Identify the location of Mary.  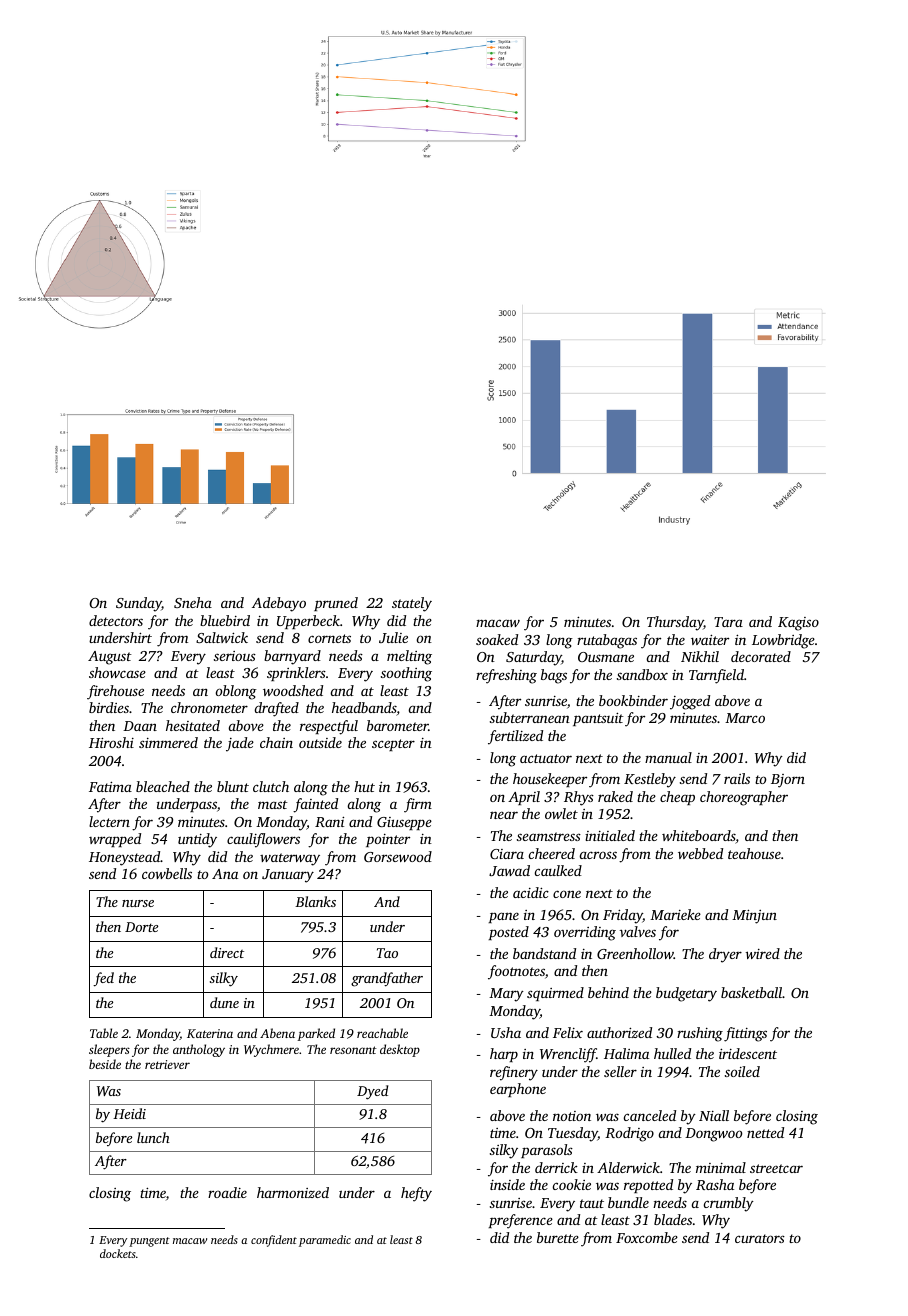
(506, 995).
